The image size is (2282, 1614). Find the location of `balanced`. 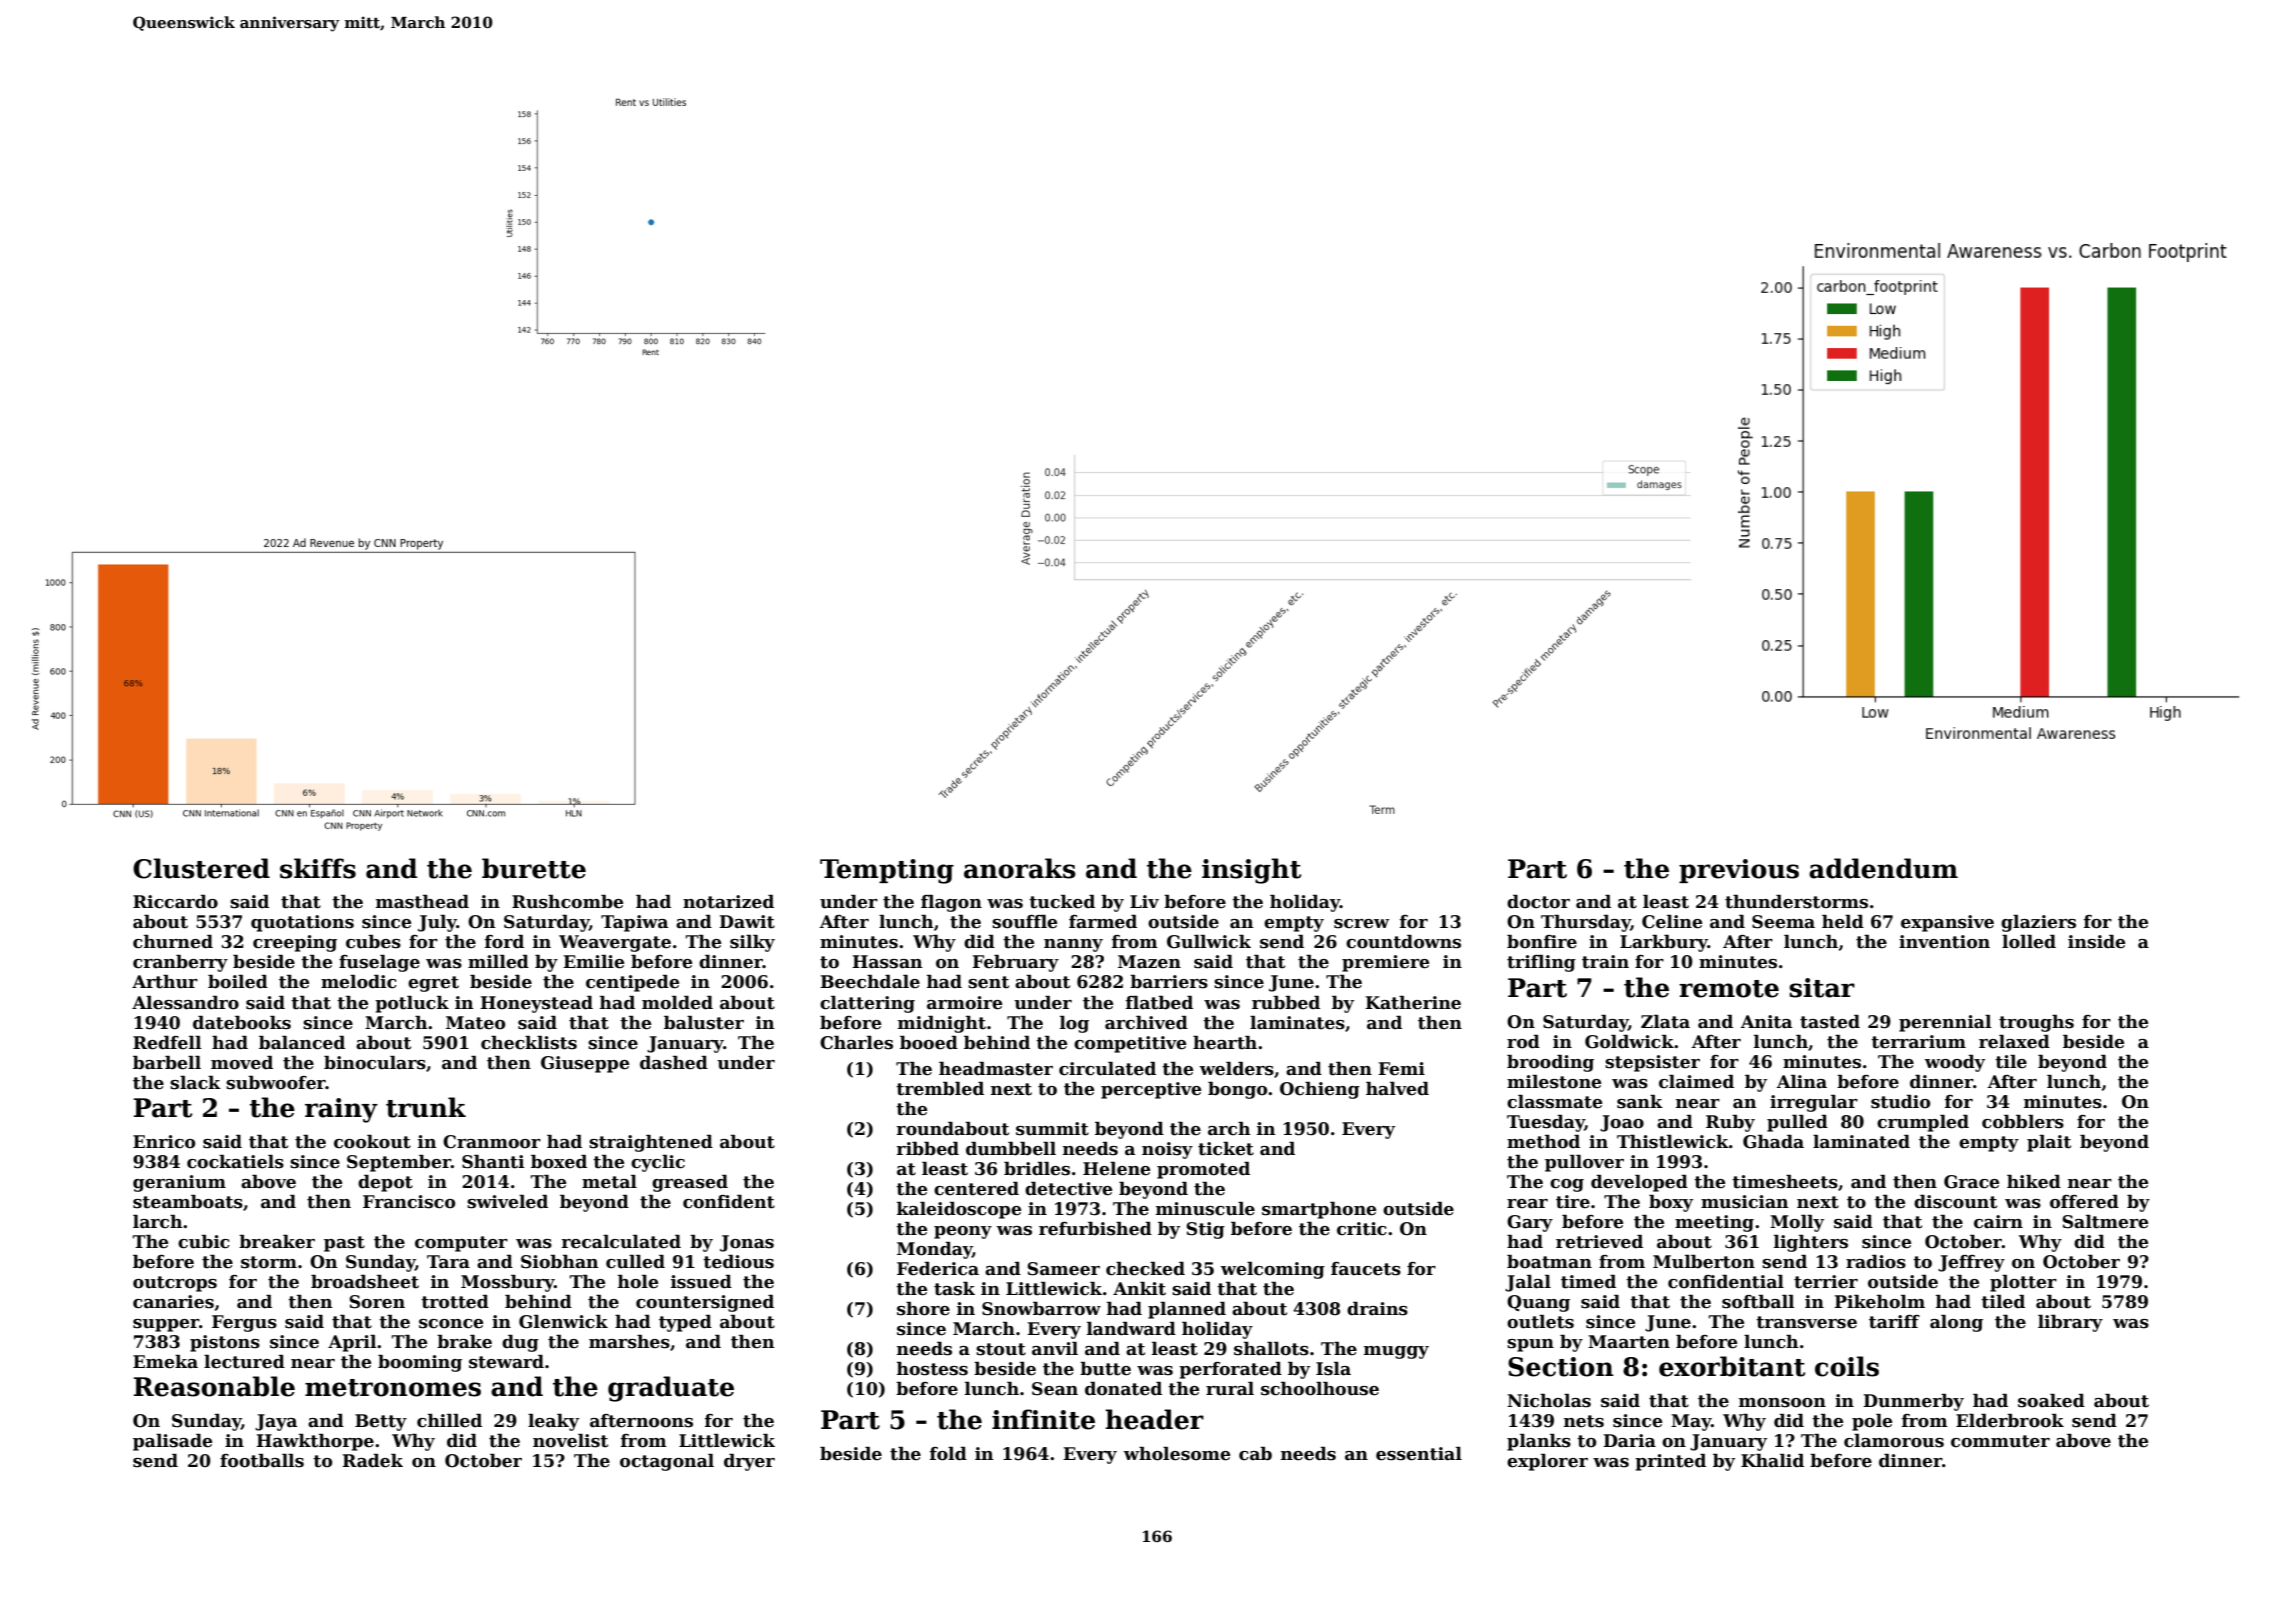

balanced is located at coordinates (302, 1043).
